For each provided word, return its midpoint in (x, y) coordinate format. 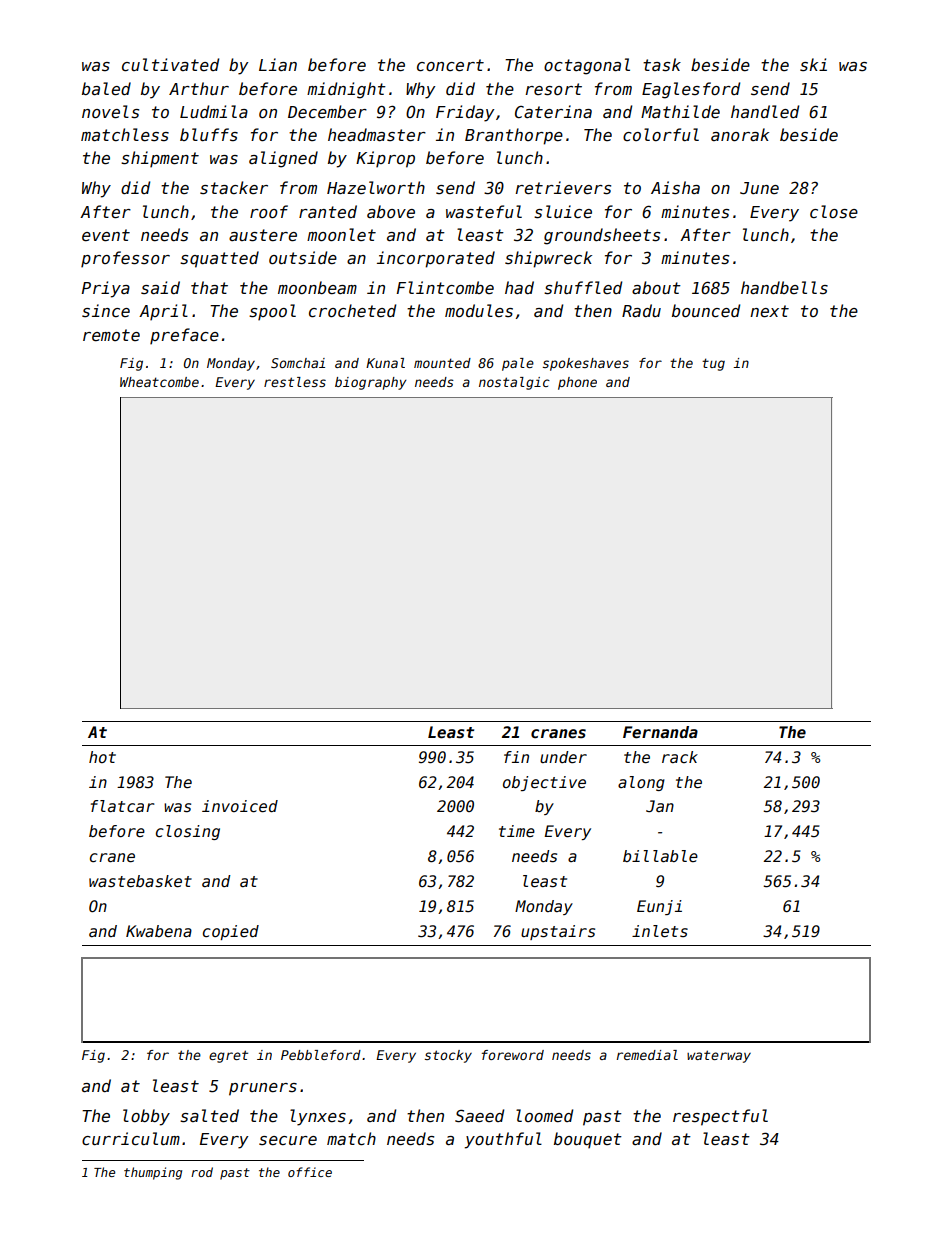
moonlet (341, 234)
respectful (720, 1117)
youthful (503, 1140)
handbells (784, 288)
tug (713, 364)
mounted (442, 363)
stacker (234, 187)
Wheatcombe (159, 382)
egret (228, 1056)
